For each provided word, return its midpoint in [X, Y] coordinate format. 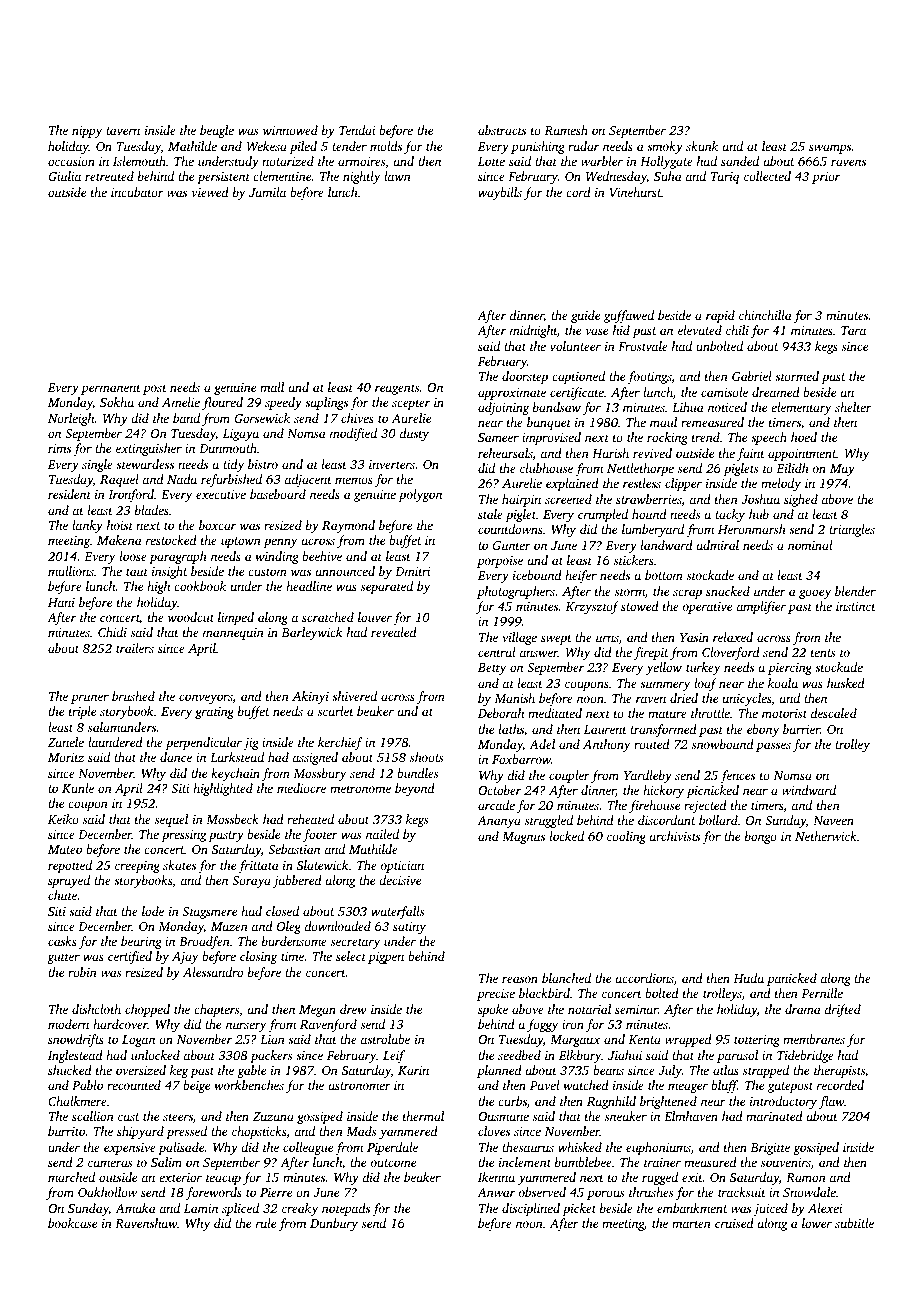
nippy [87, 132]
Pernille [822, 993]
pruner [90, 699]
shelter [853, 407]
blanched [566, 978]
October [499, 790]
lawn [397, 176]
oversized [141, 1070]
